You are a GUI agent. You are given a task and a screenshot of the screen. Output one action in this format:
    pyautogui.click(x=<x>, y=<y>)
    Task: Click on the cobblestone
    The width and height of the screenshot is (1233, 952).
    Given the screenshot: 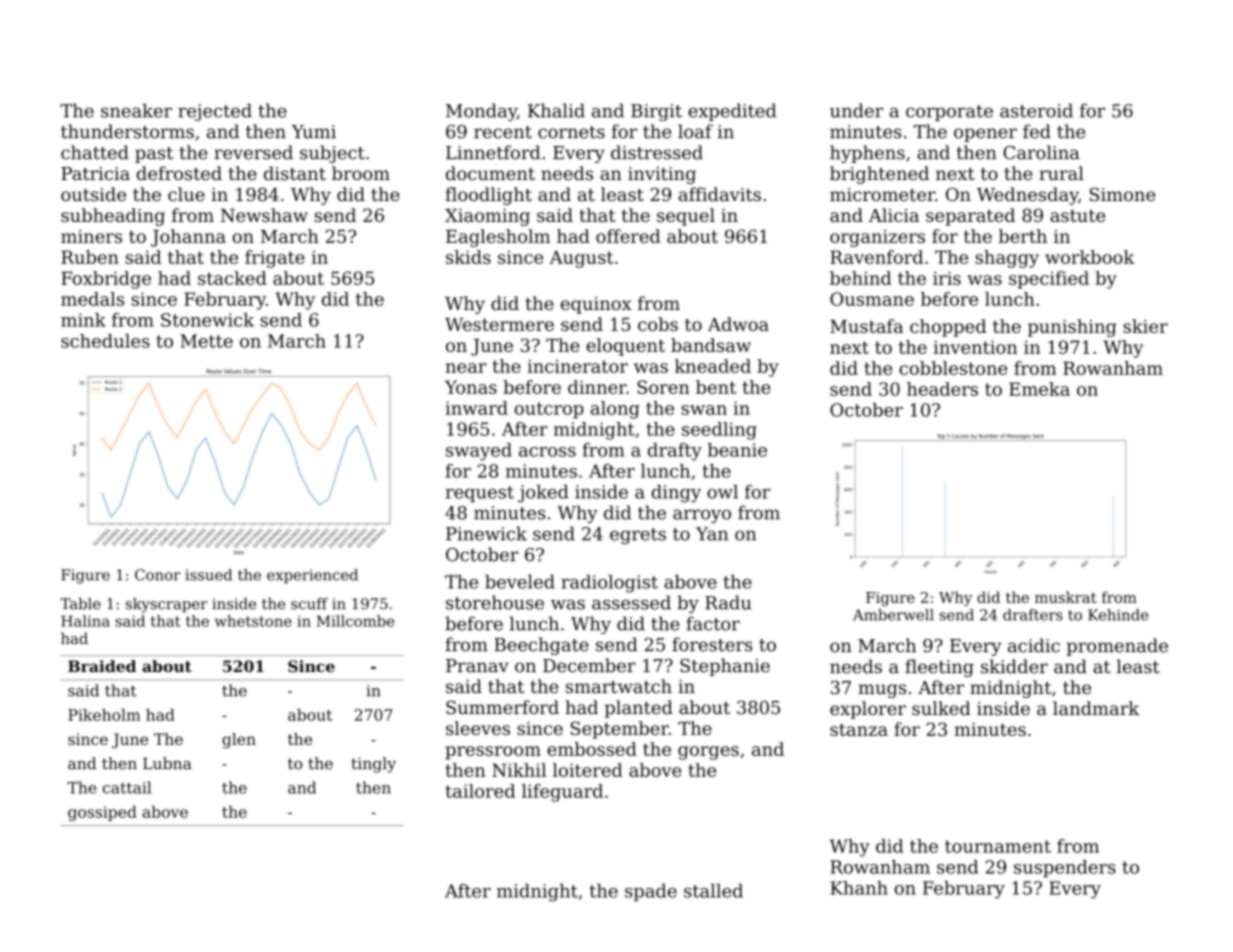 What is the action you would take?
    pyautogui.click(x=953, y=368)
